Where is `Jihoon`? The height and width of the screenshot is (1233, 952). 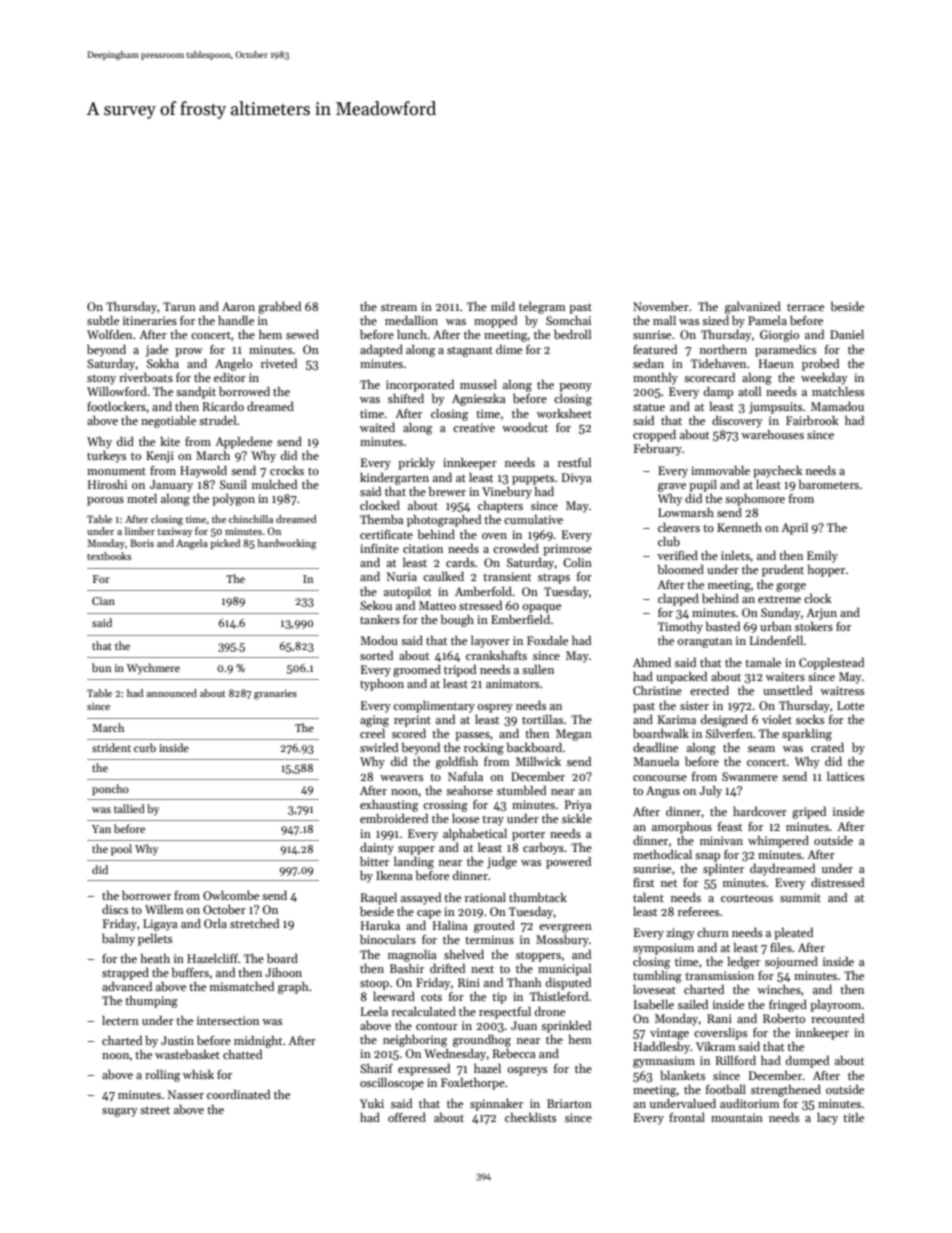 Jihoon is located at coordinates (283, 972).
